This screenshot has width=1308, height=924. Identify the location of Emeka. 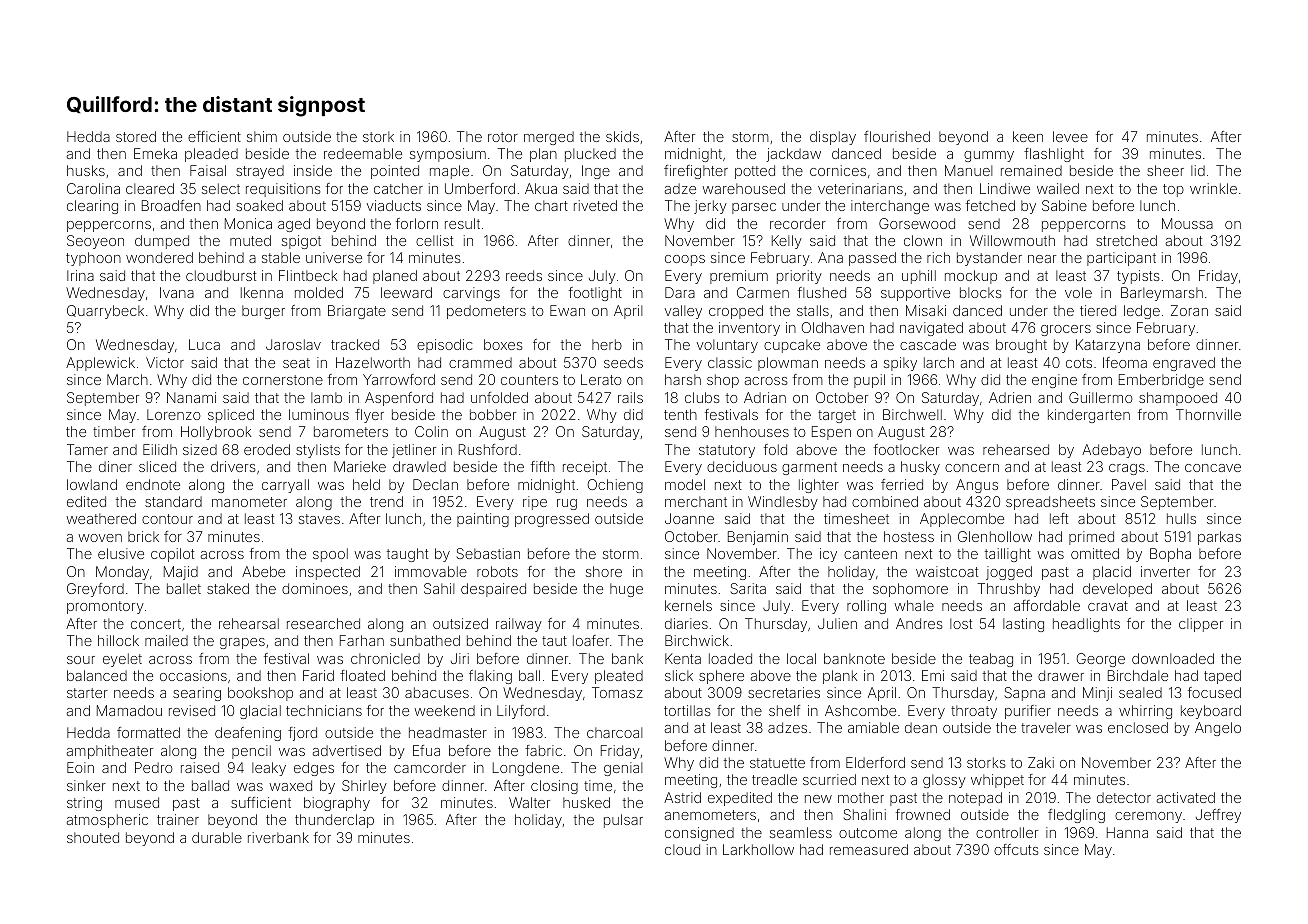
(155, 153).
